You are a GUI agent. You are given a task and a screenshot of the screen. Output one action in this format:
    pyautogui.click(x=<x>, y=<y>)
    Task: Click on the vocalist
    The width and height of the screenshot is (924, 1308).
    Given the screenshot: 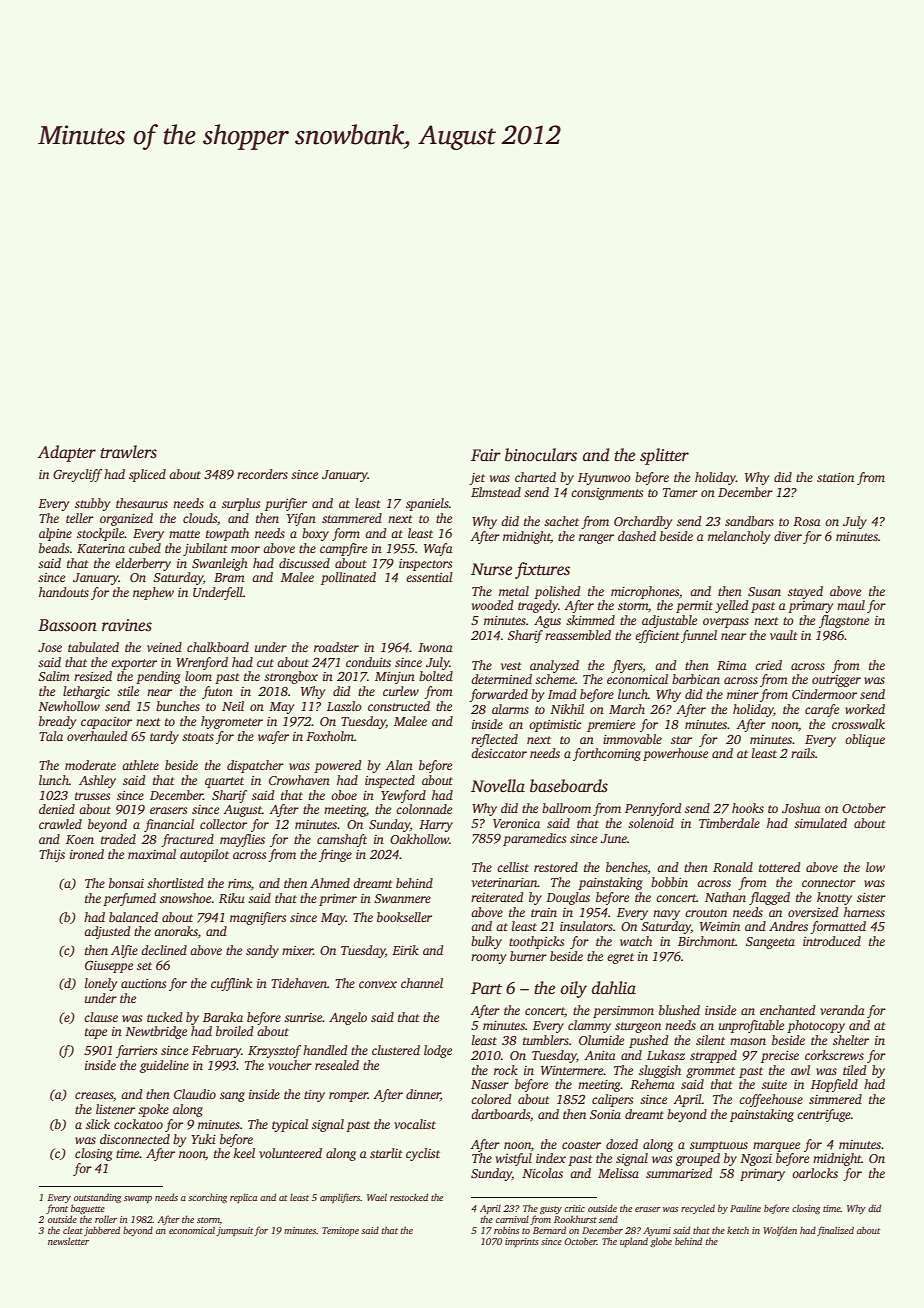 What is the action you would take?
    pyautogui.click(x=415, y=1124)
